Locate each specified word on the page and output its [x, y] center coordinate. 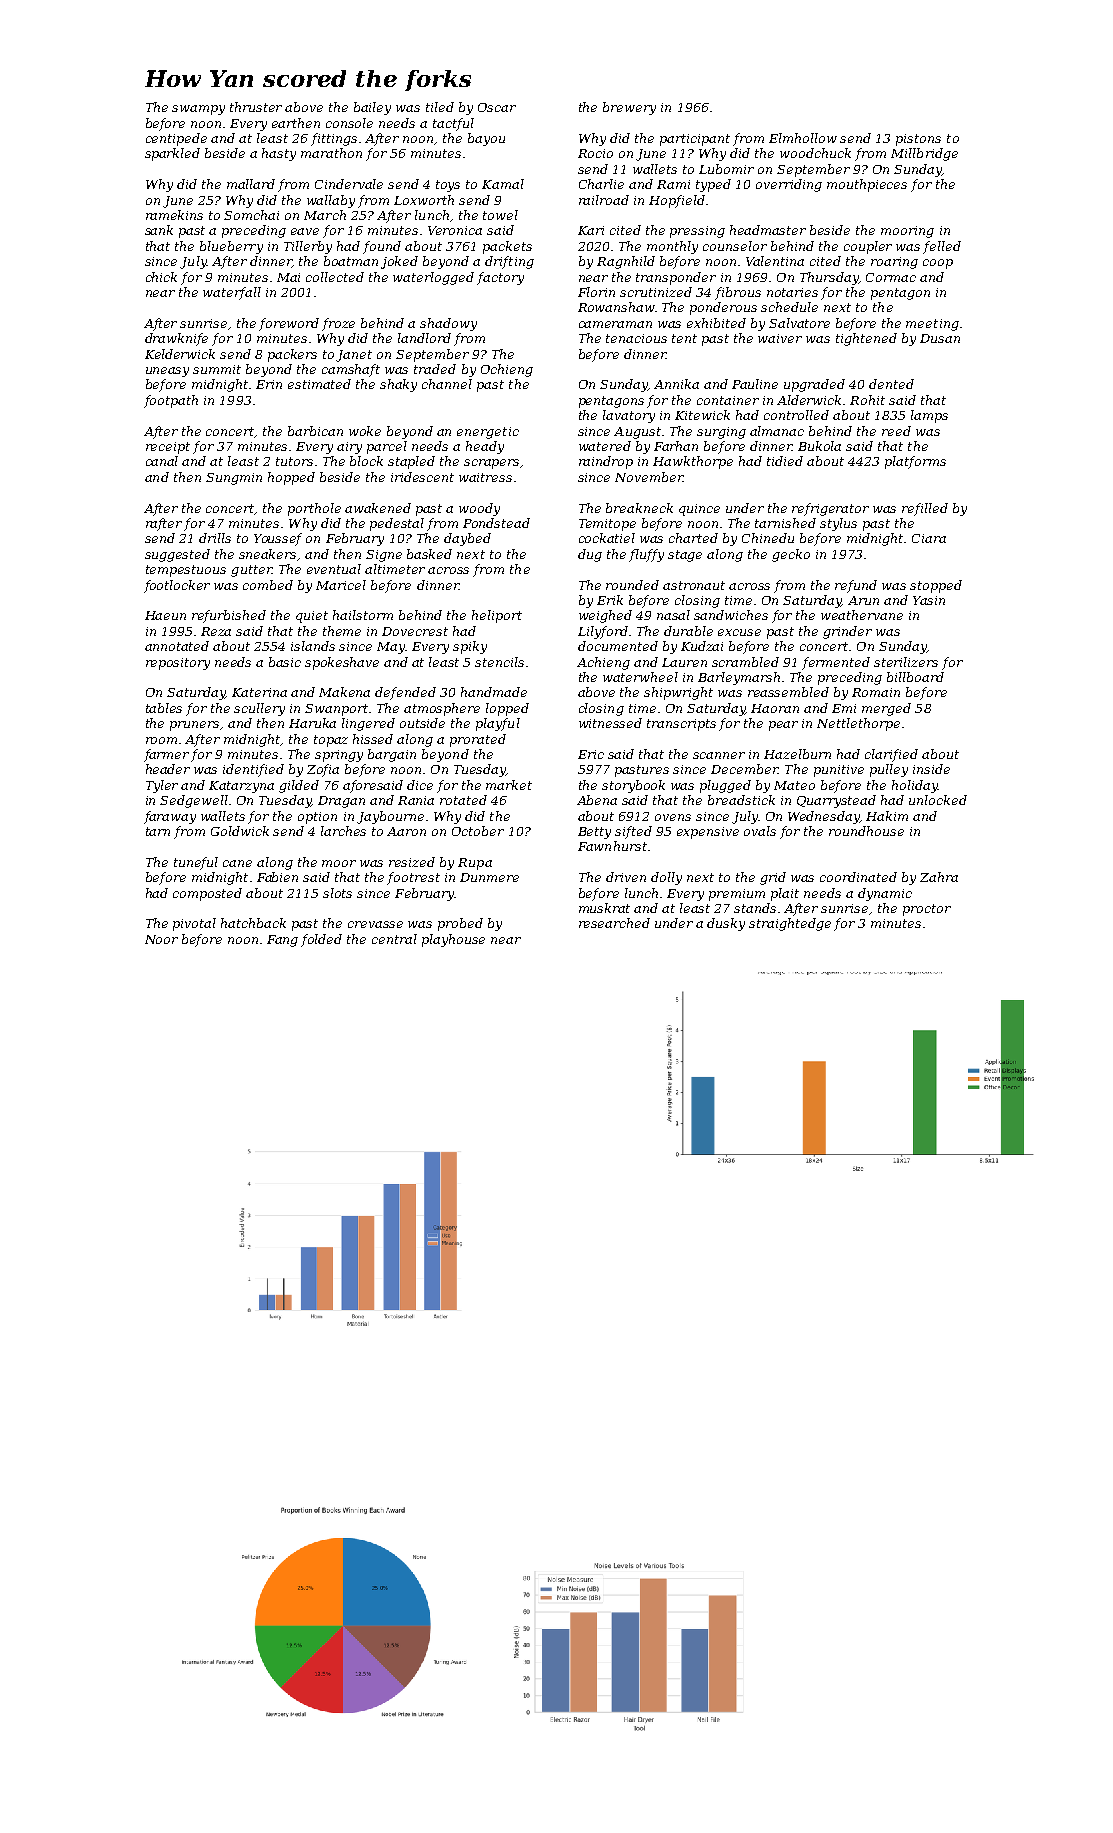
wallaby [331, 201]
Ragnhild [626, 262]
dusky [726, 924]
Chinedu [768, 538]
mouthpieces [867, 185]
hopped [291, 478]
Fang [282, 941]
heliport [497, 616]
